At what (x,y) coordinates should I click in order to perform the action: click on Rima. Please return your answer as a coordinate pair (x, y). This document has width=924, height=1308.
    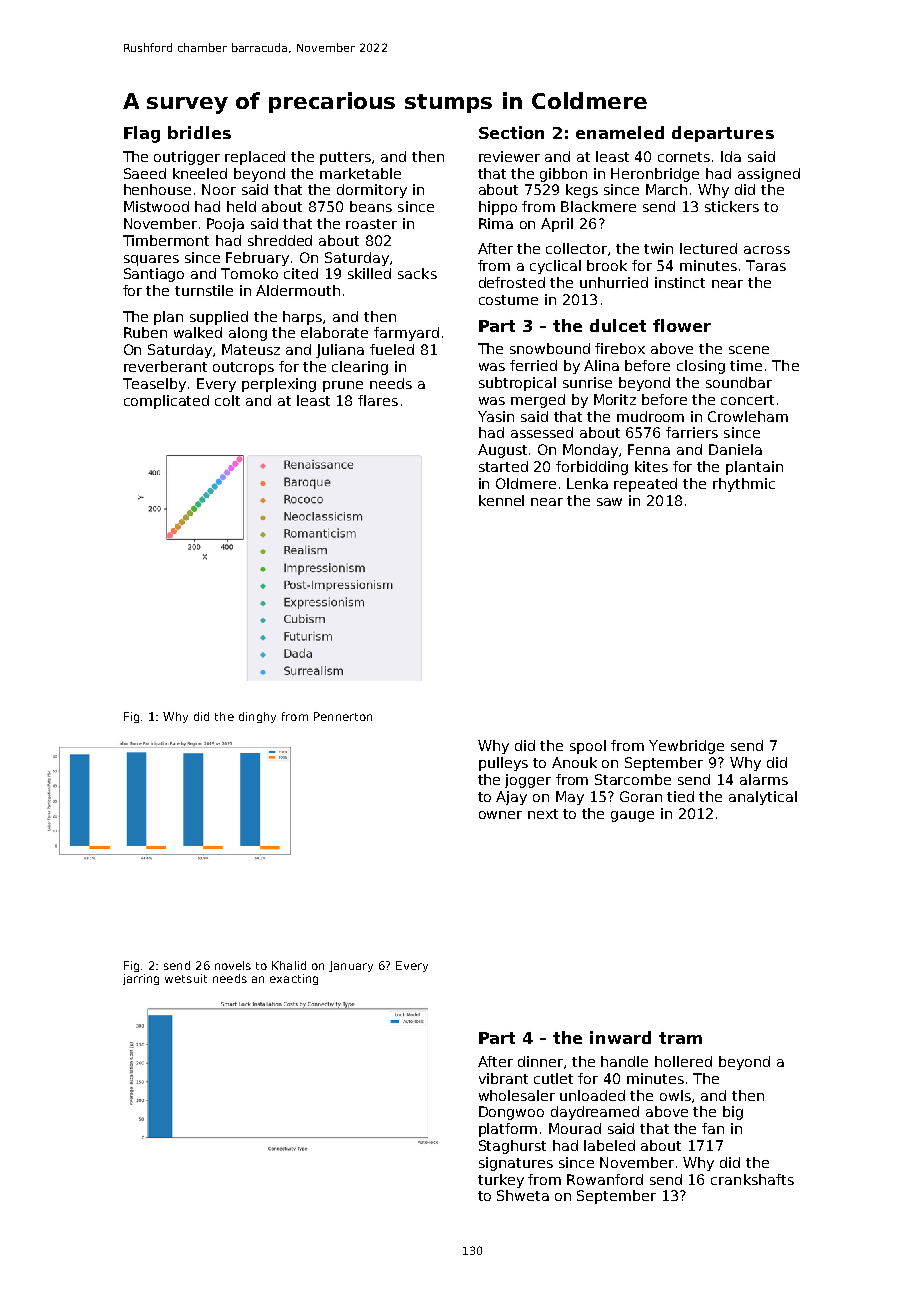
    Looking at the image, I should click on (496, 223).
